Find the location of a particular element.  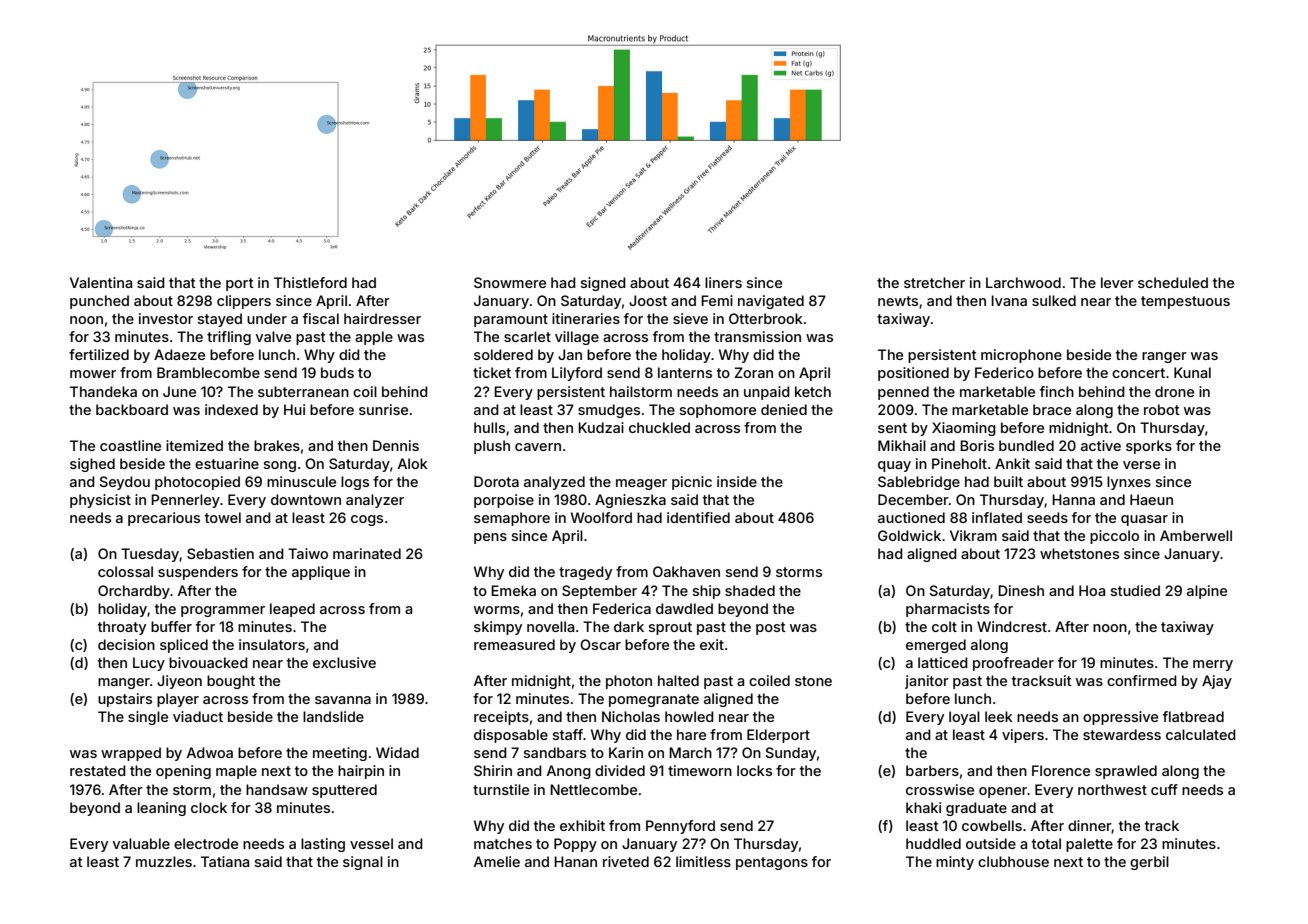

Lilyford is located at coordinates (577, 374).
